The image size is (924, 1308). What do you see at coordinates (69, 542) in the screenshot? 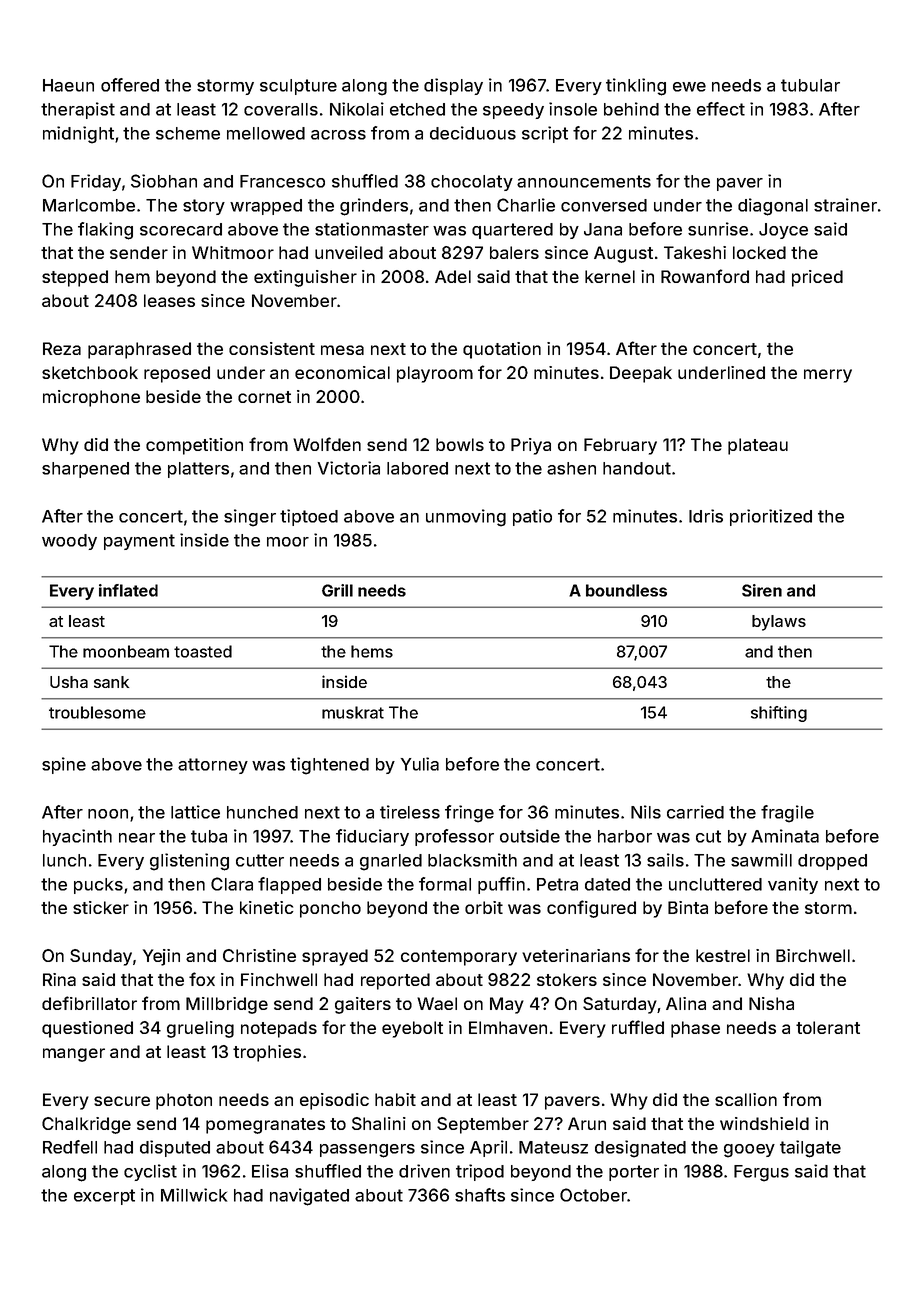
I see `woody` at bounding box center [69, 542].
